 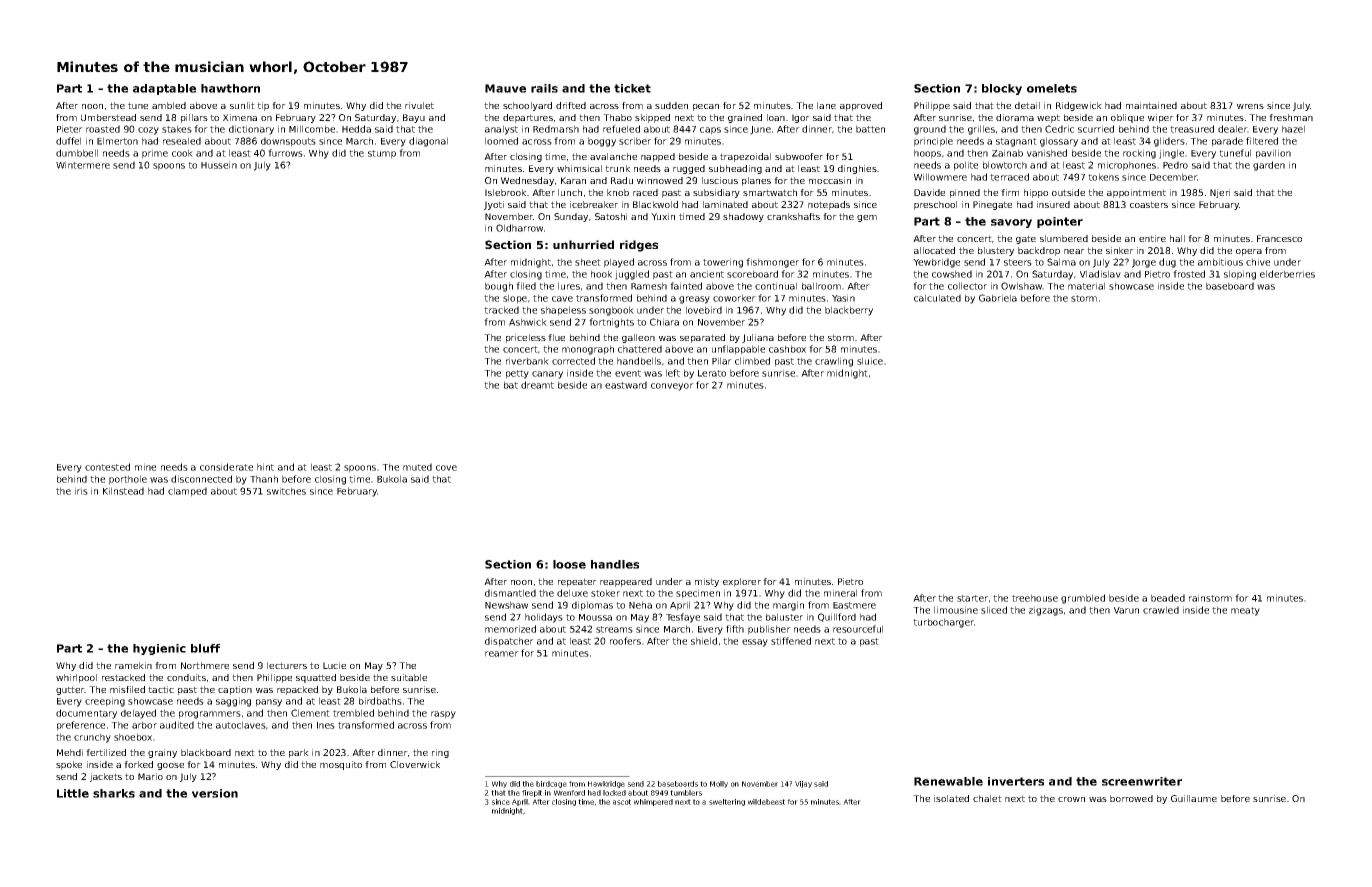 I want to click on documentary, so click(x=86, y=714).
